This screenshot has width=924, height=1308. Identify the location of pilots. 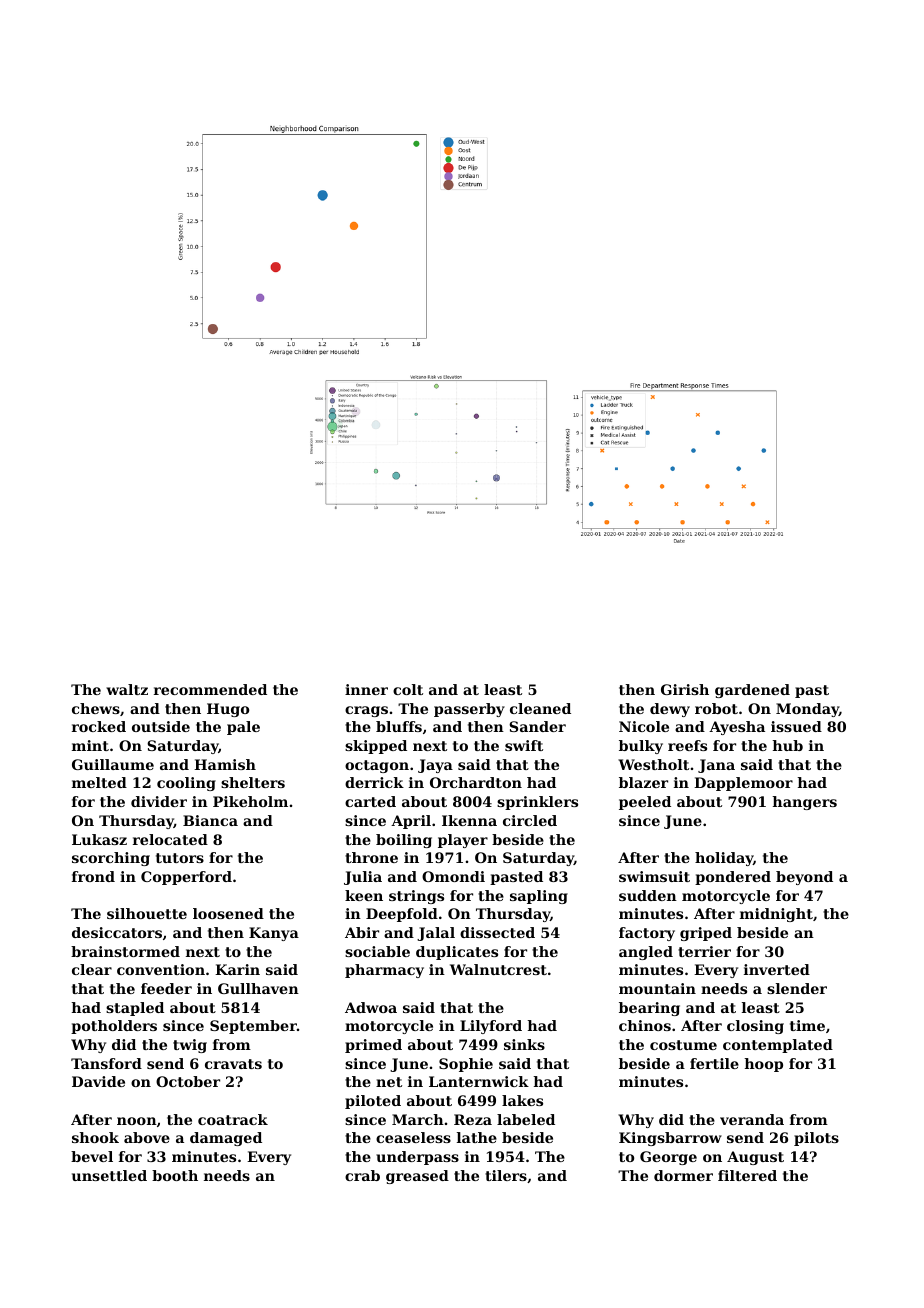
(816, 1139).
